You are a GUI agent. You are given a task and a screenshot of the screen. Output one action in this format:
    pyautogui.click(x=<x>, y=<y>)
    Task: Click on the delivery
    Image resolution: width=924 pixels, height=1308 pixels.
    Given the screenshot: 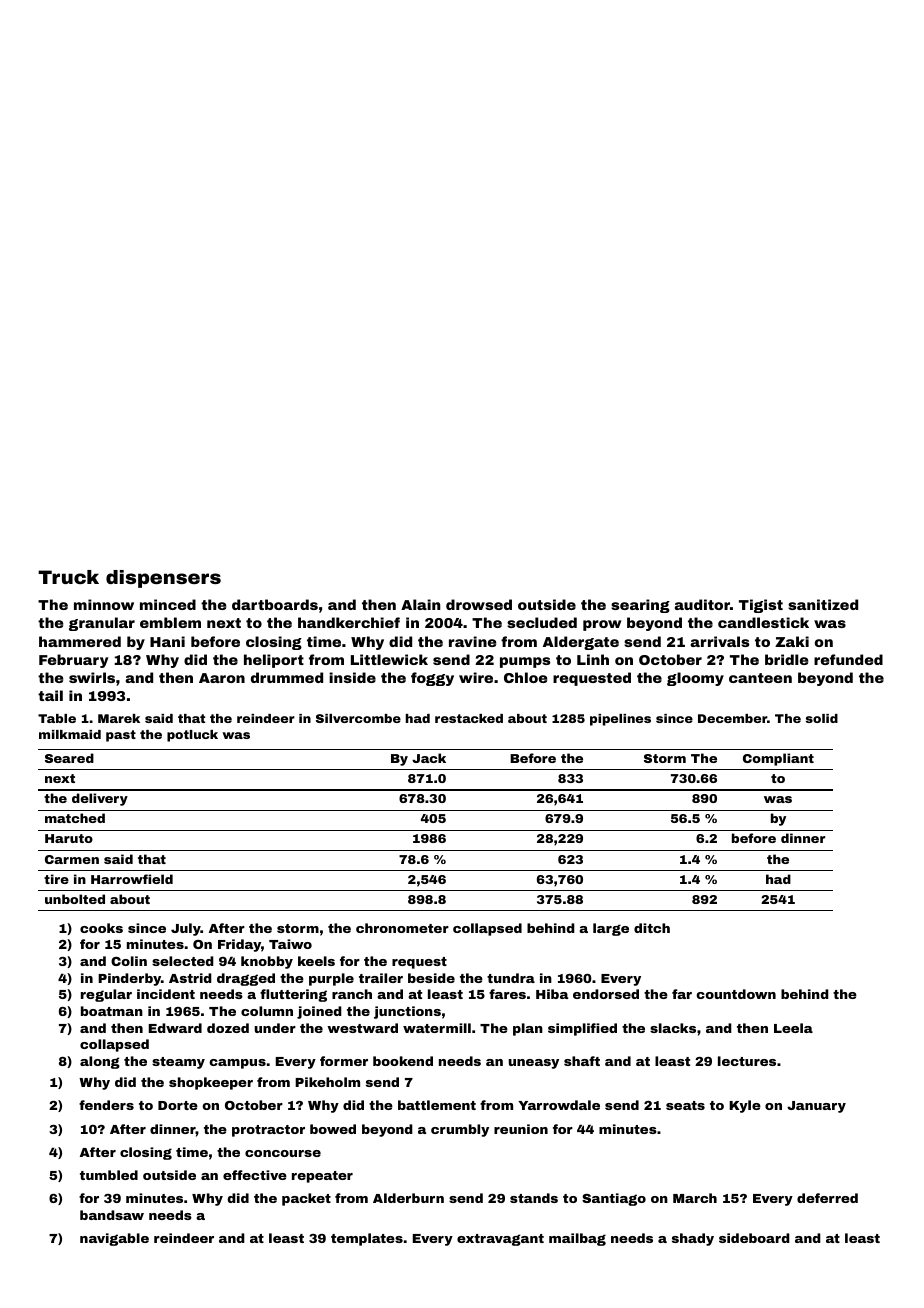 What is the action you would take?
    pyautogui.click(x=100, y=799)
